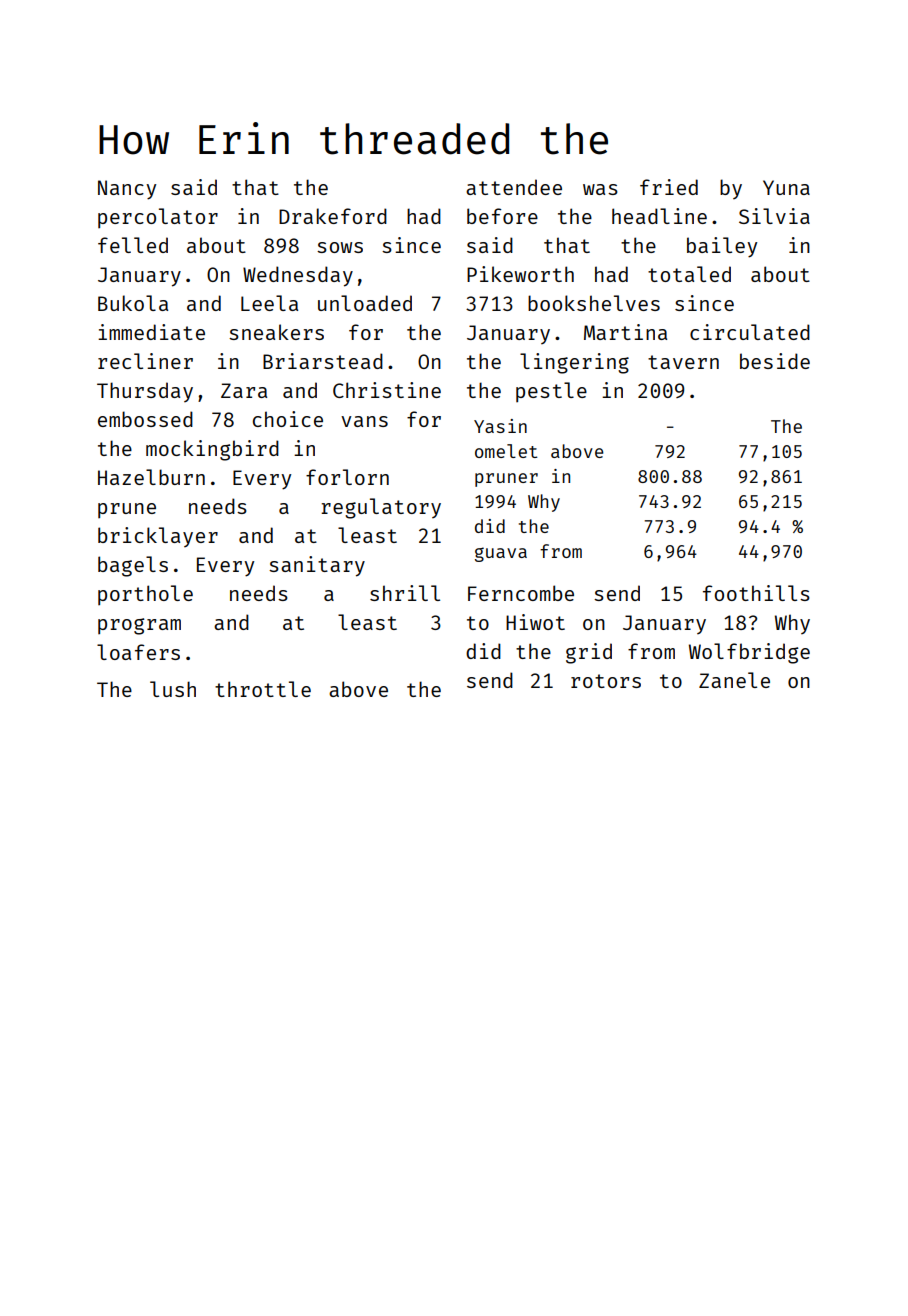  Describe the element at coordinates (521, 593) in the screenshot. I see `Ferncombe` at that location.
